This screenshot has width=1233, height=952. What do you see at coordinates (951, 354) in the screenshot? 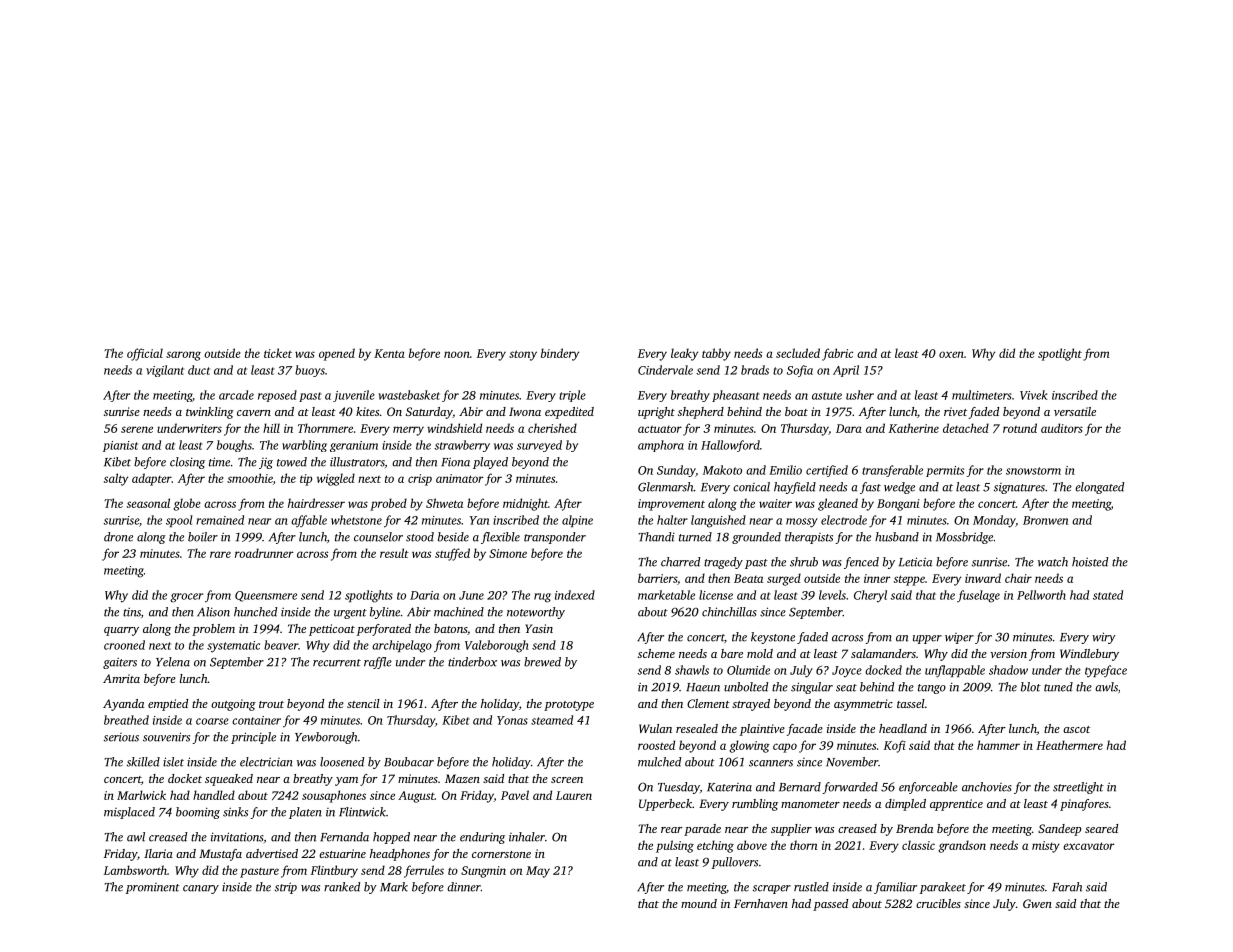
I see `oxen` at bounding box center [951, 354].
